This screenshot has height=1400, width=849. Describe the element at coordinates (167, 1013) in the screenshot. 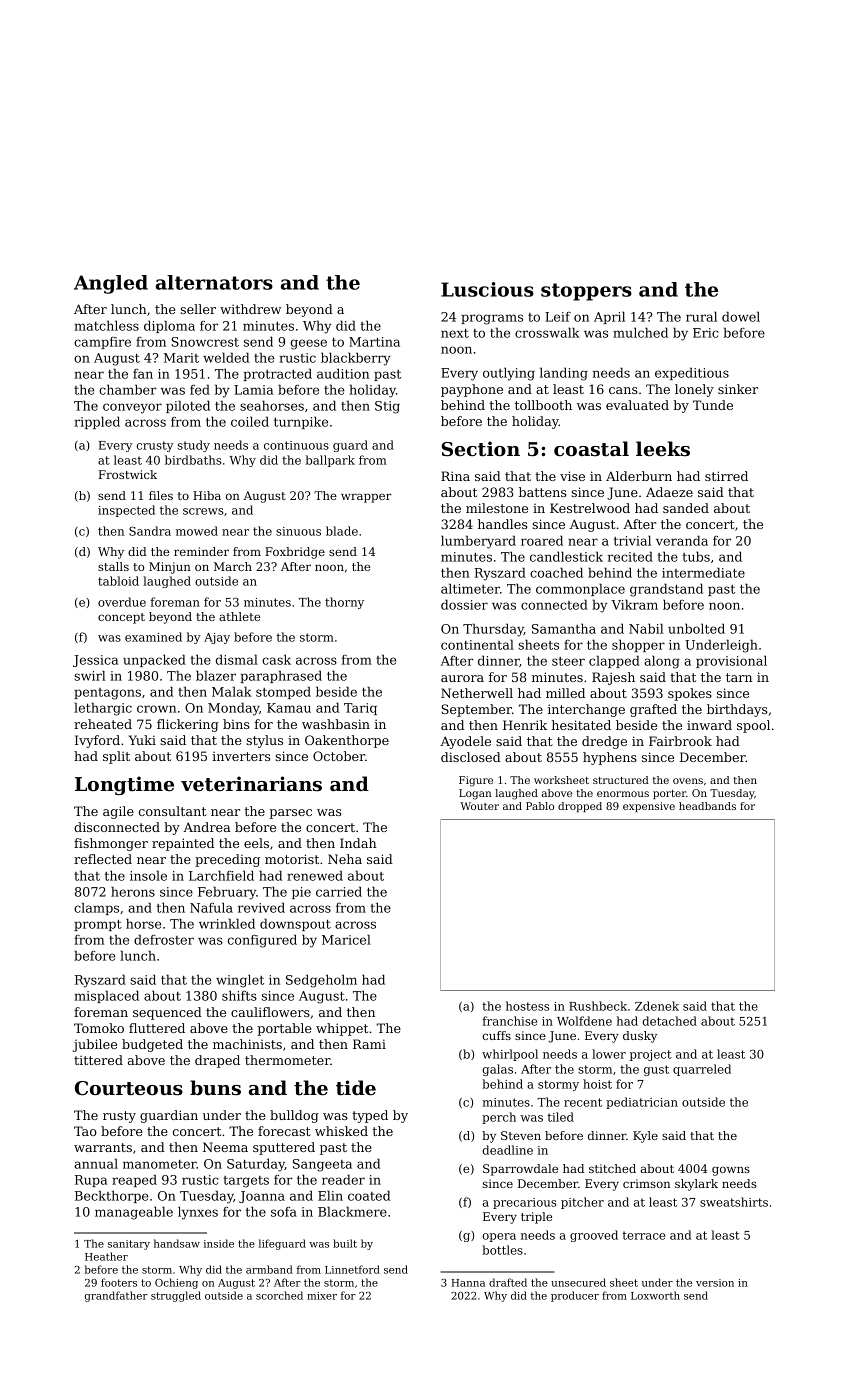

I see `sequenced` at that location.
